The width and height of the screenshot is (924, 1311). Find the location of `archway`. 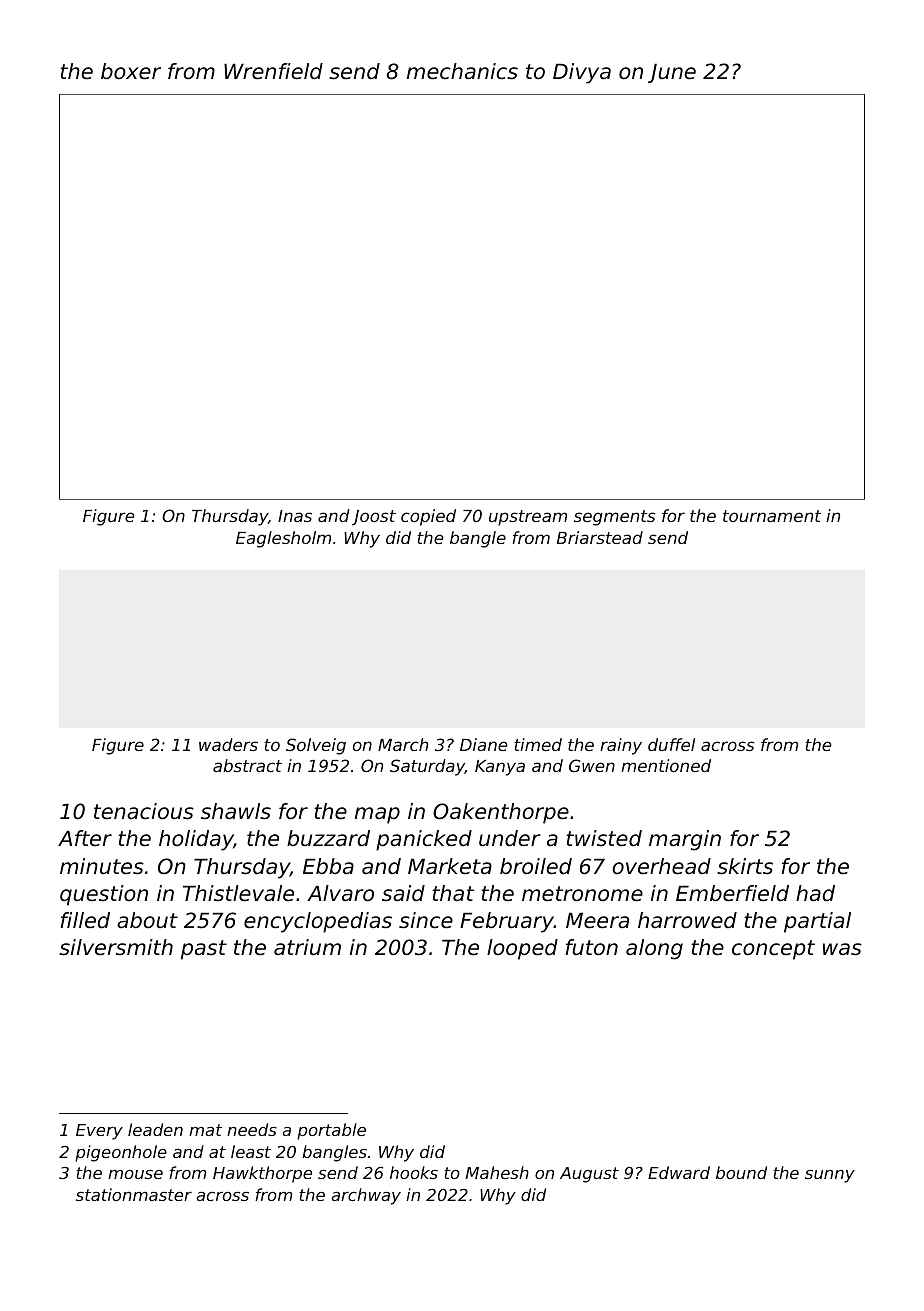

archway is located at coordinates (366, 1196).
